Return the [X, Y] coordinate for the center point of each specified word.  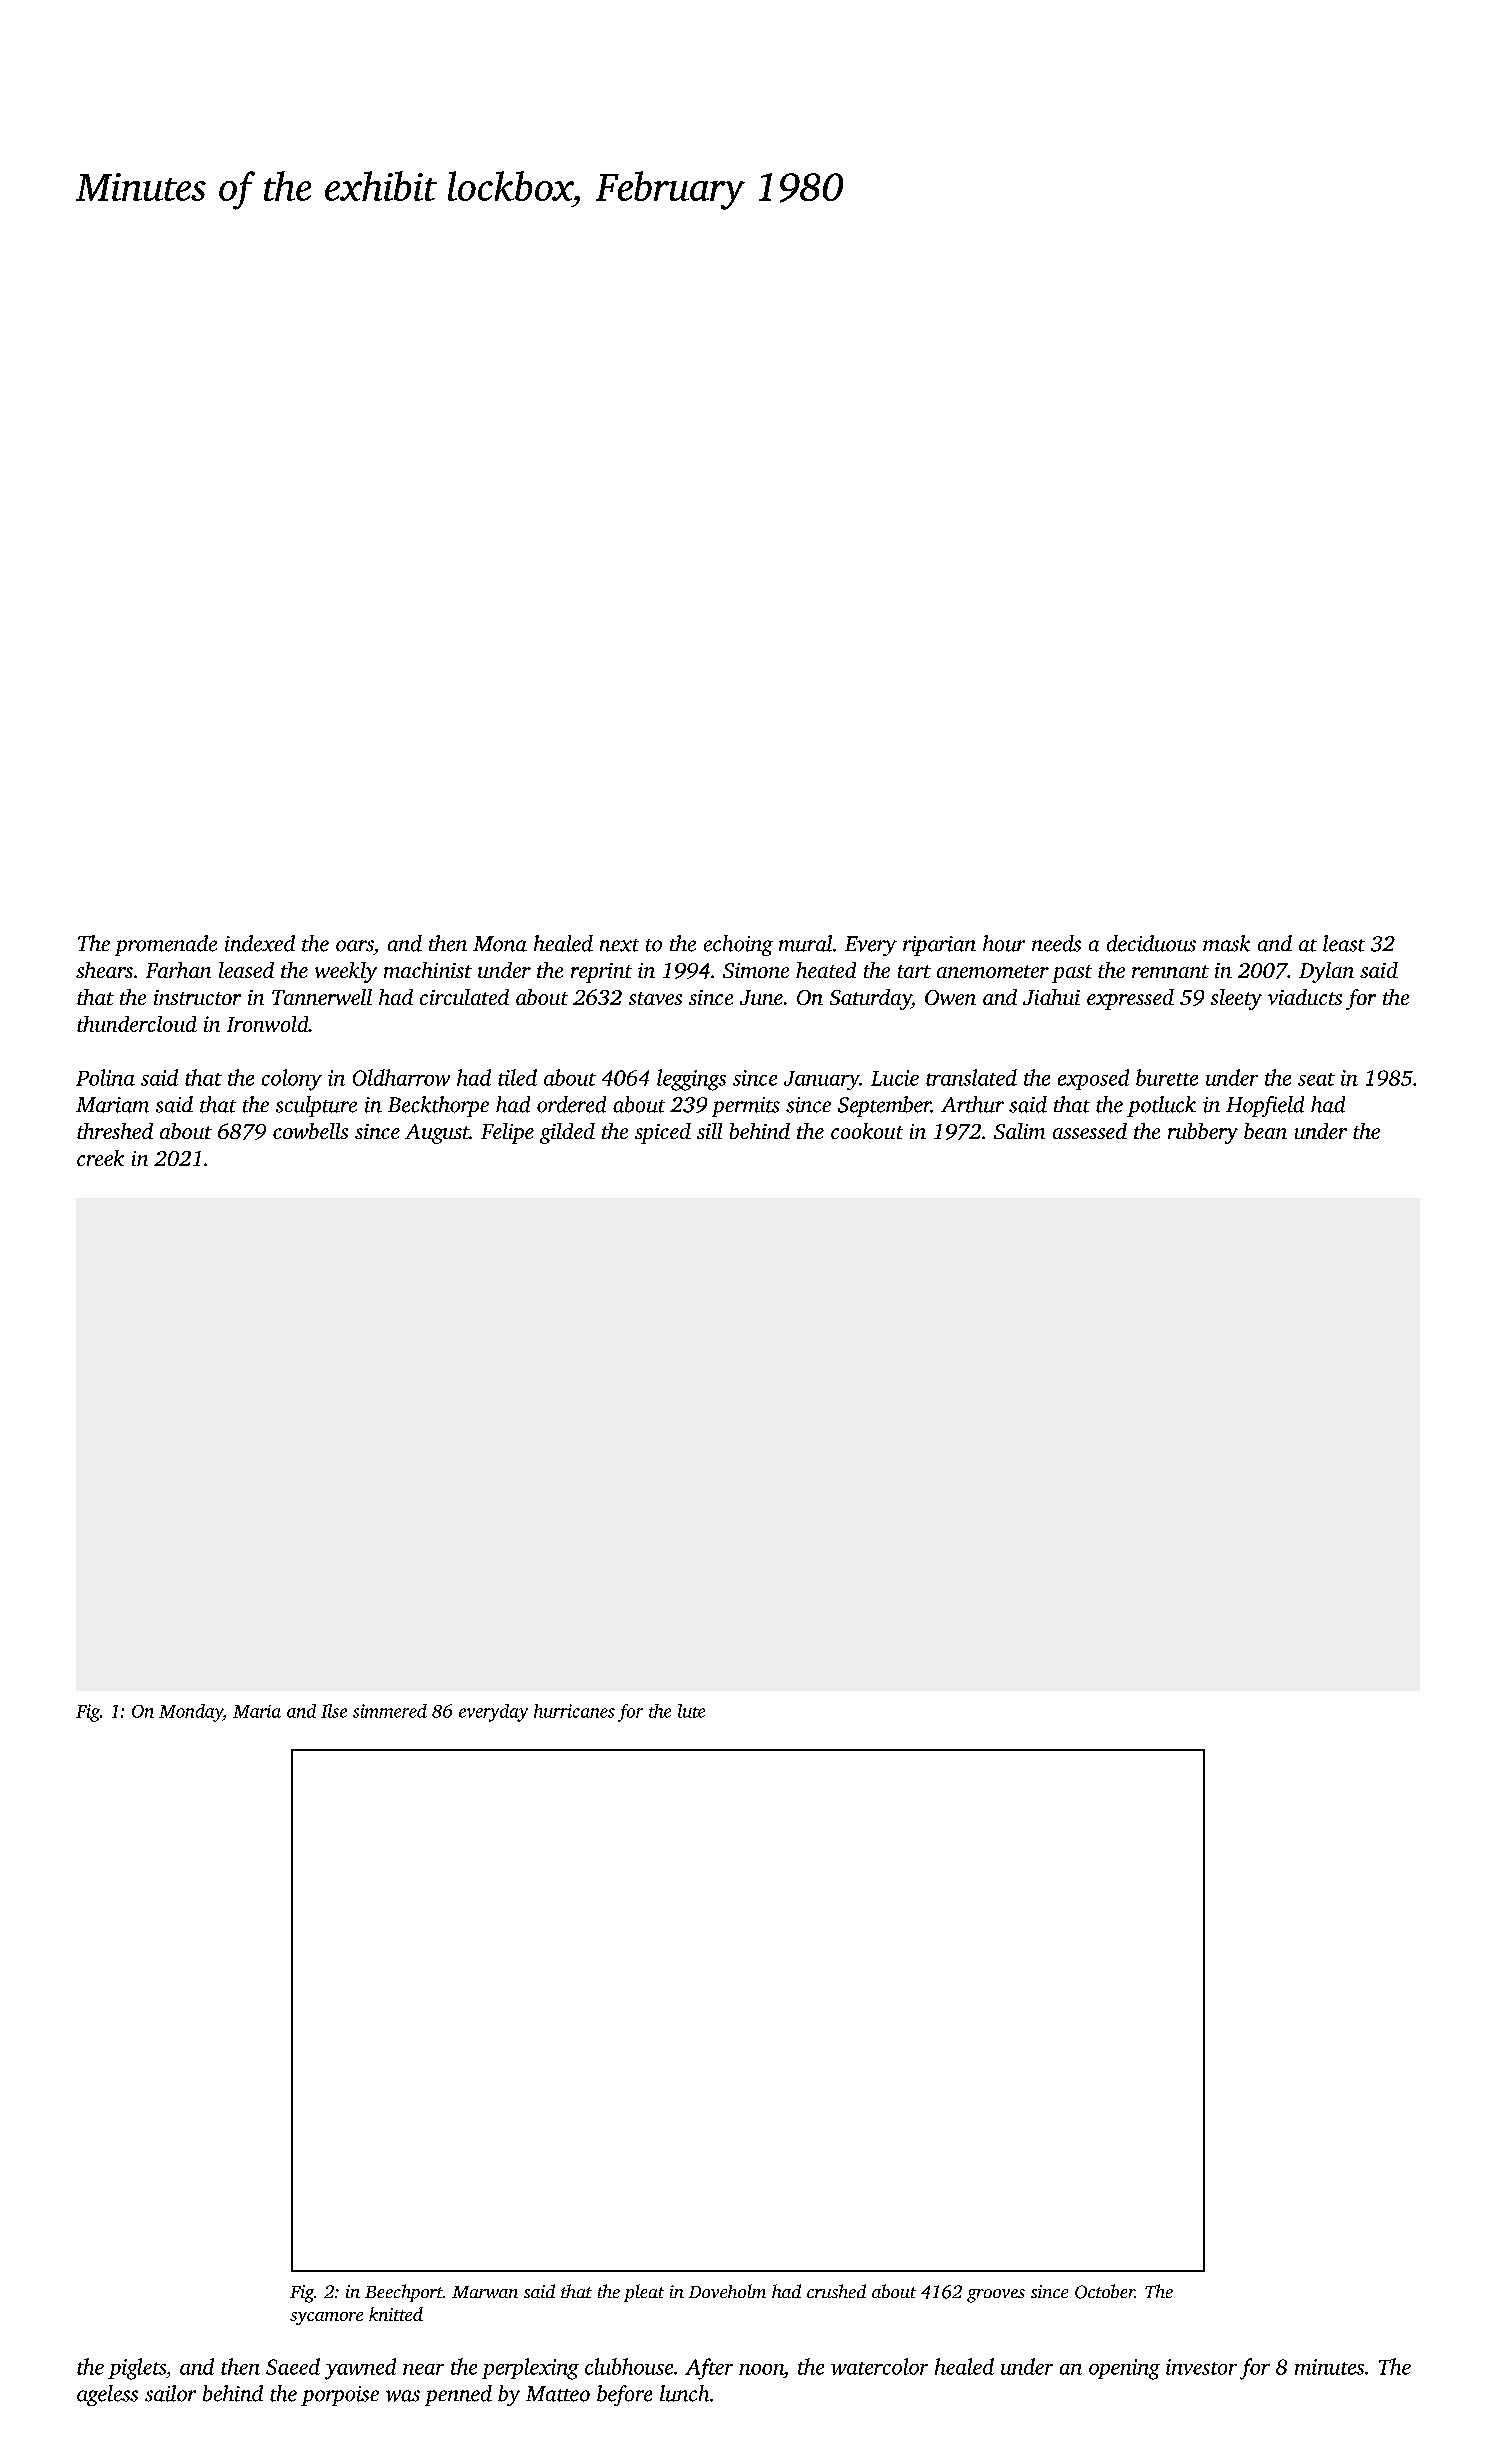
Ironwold [268, 1024]
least [1344, 943]
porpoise [340, 2396]
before [624, 2395]
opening [1124, 2369]
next [619, 945]
